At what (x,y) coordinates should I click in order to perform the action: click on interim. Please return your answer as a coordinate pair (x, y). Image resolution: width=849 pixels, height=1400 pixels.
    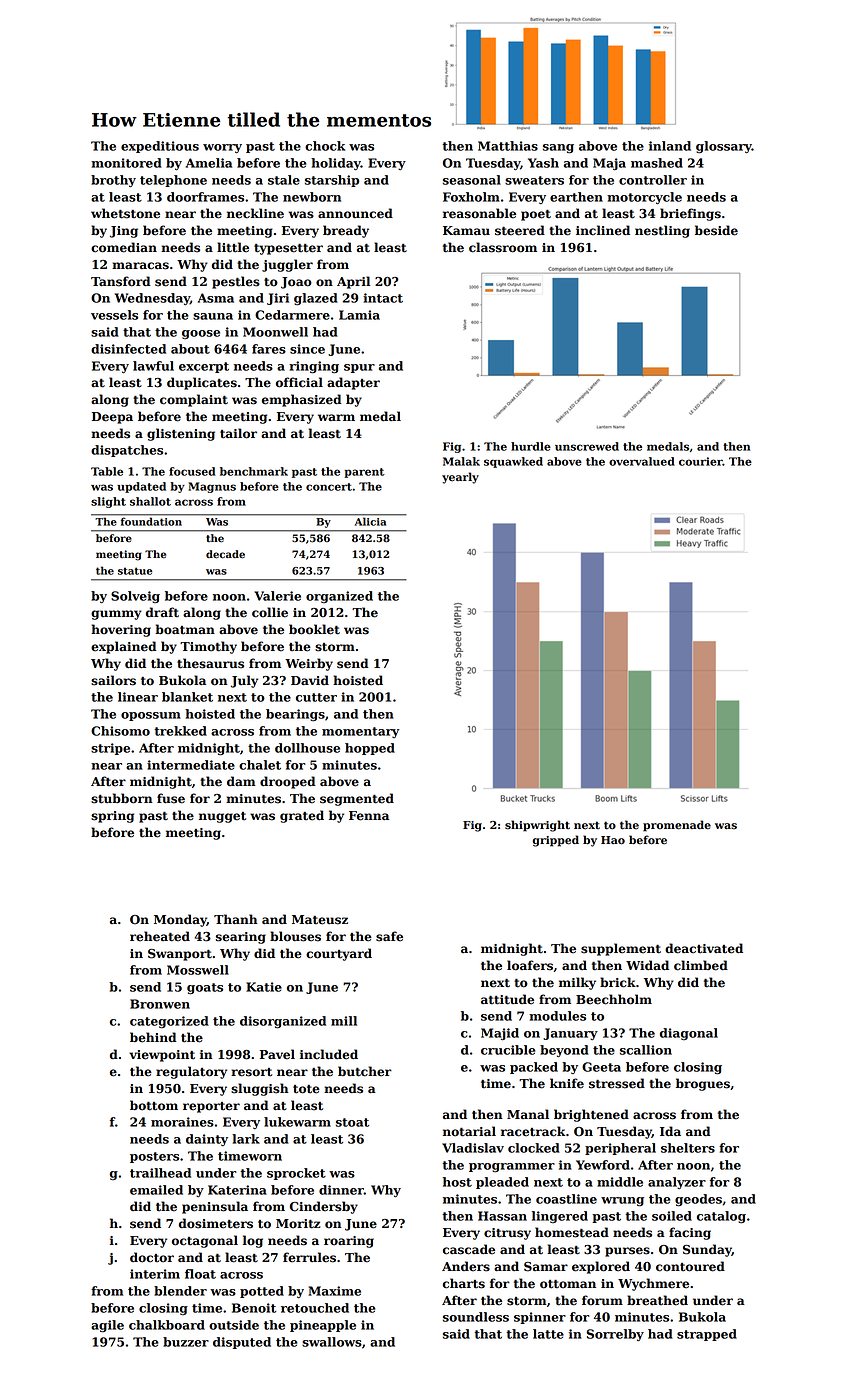
    Looking at the image, I should click on (155, 1274).
